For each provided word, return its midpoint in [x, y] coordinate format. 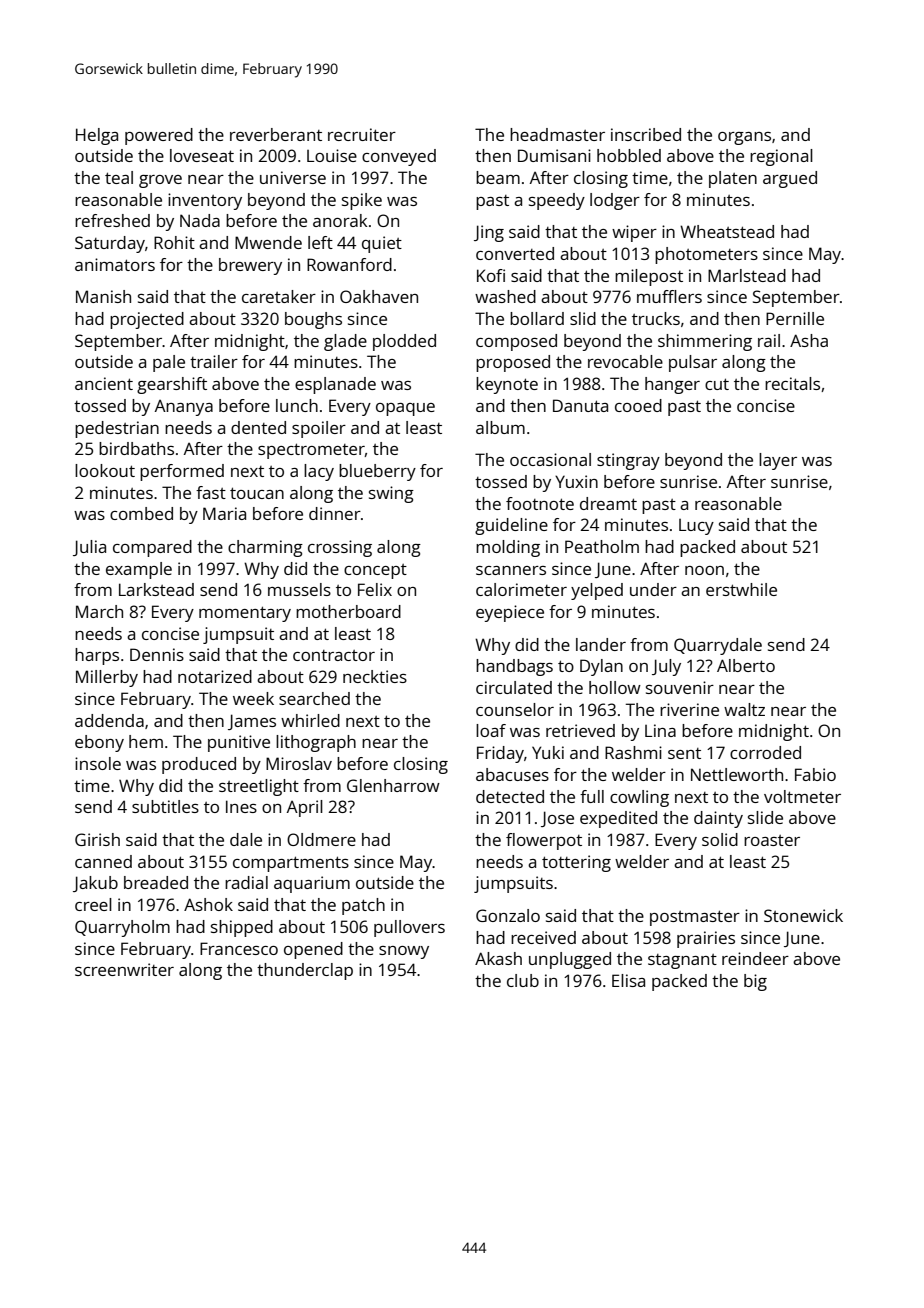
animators [115, 264]
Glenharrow [393, 785]
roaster [772, 840]
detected [510, 796]
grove [160, 181]
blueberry [377, 472]
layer [778, 461]
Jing [489, 233]
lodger [615, 201]
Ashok [208, 904]
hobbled [629, 155]
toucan [257, 493]
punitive [239, 743]
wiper [634, 233]
